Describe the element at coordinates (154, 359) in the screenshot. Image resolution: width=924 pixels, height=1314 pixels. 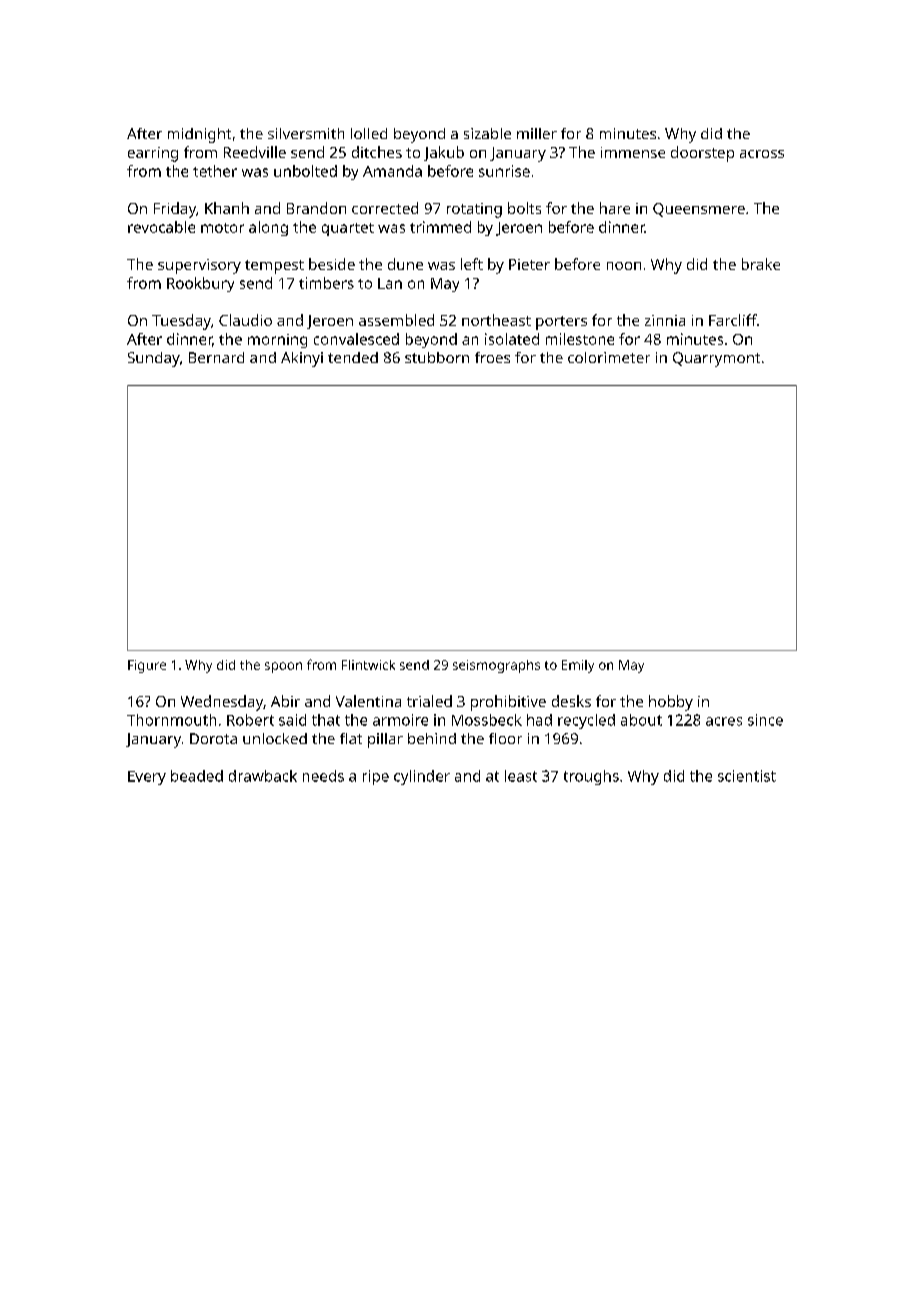
I see `Sunday` at that location.
